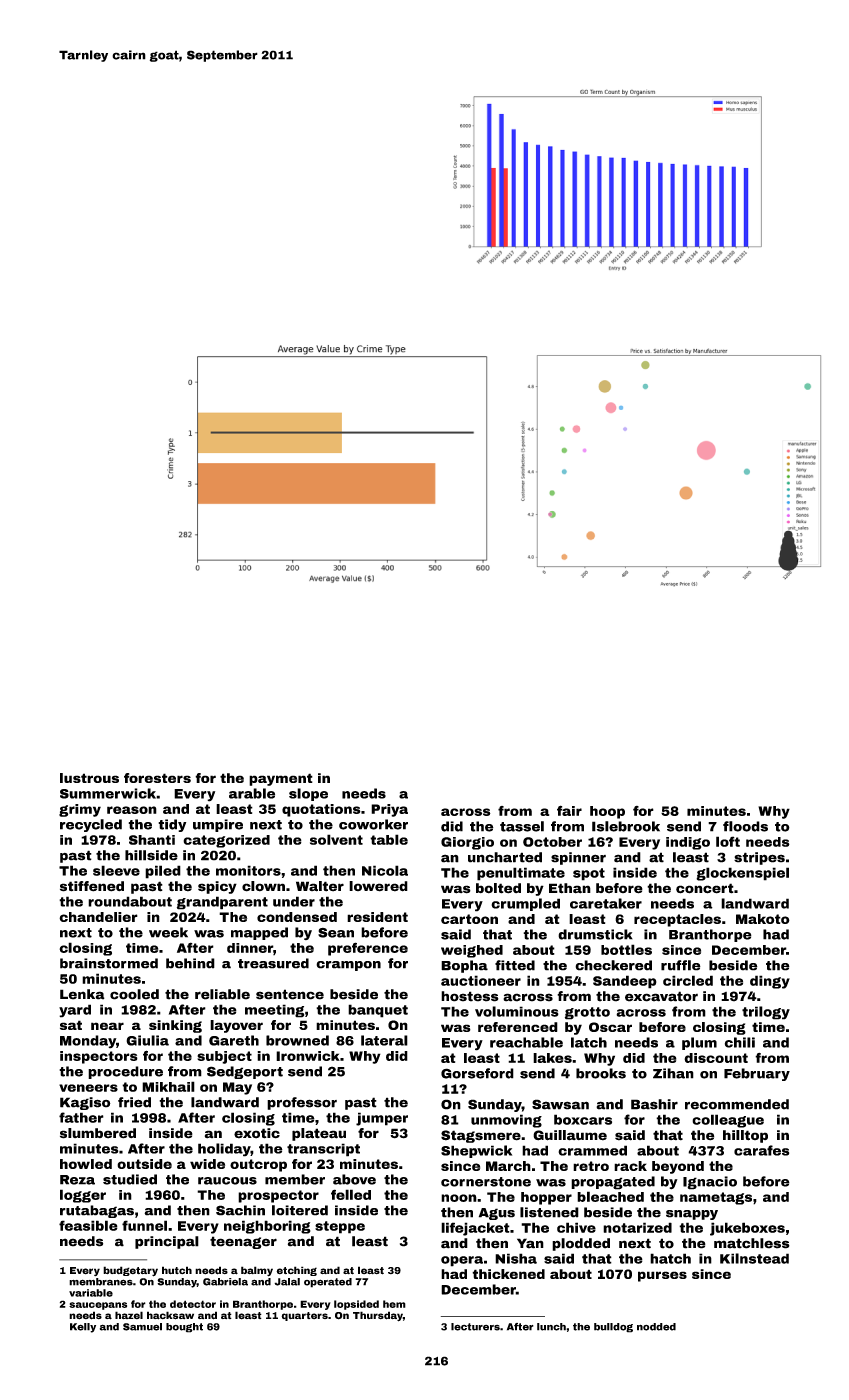 This image has width=849, height=1400. What do you see at coordinates (578, 858) in the image?
I see `spinner` at bounding box center [578, 858].
